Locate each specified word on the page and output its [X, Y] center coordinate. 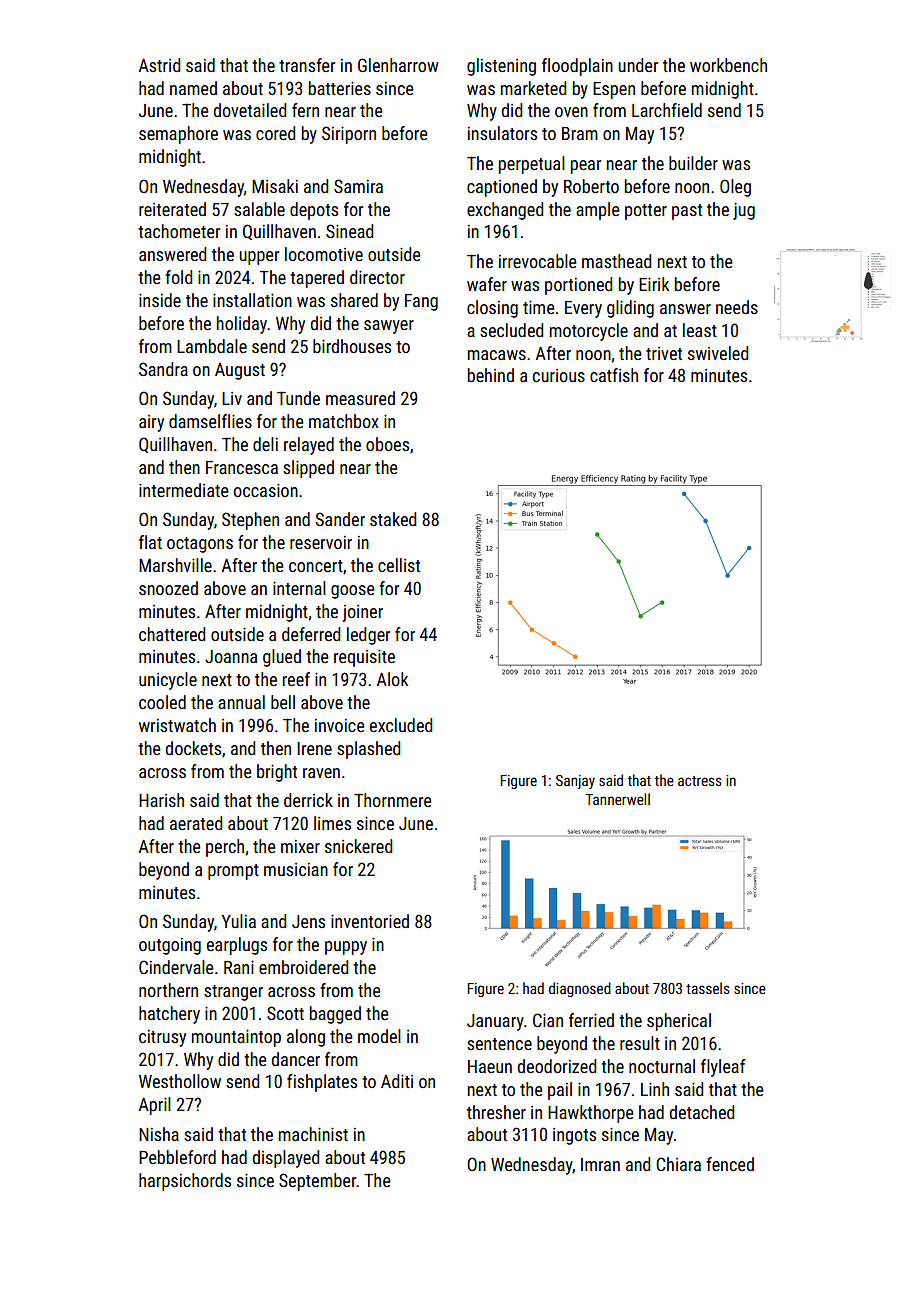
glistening [501, 67]
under [638, 65]
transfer [307, 65]
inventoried [370, 921]
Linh [655, 1089]
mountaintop [236, 1038]
